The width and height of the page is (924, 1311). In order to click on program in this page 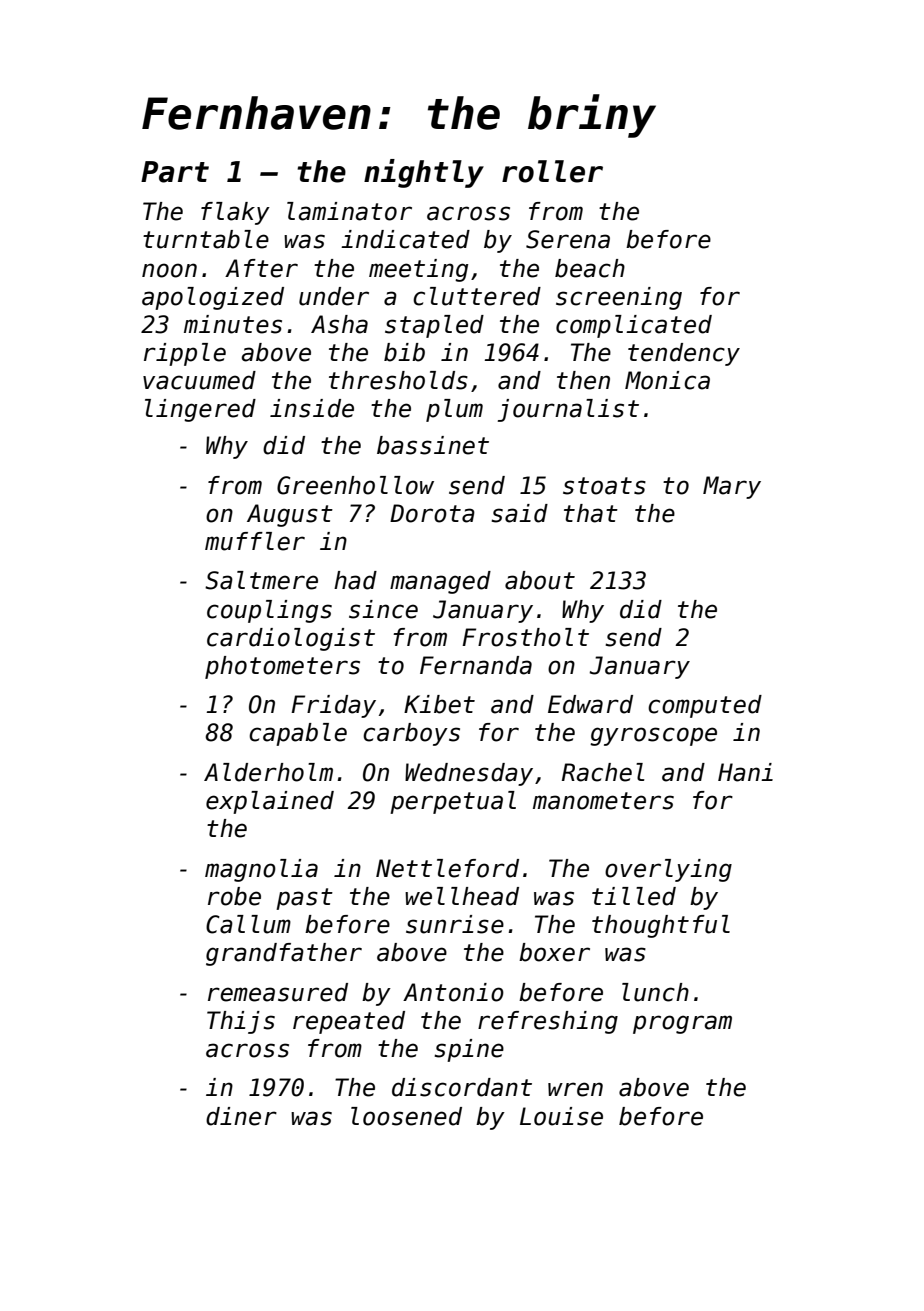, I will do `click(682, 1024)`.
